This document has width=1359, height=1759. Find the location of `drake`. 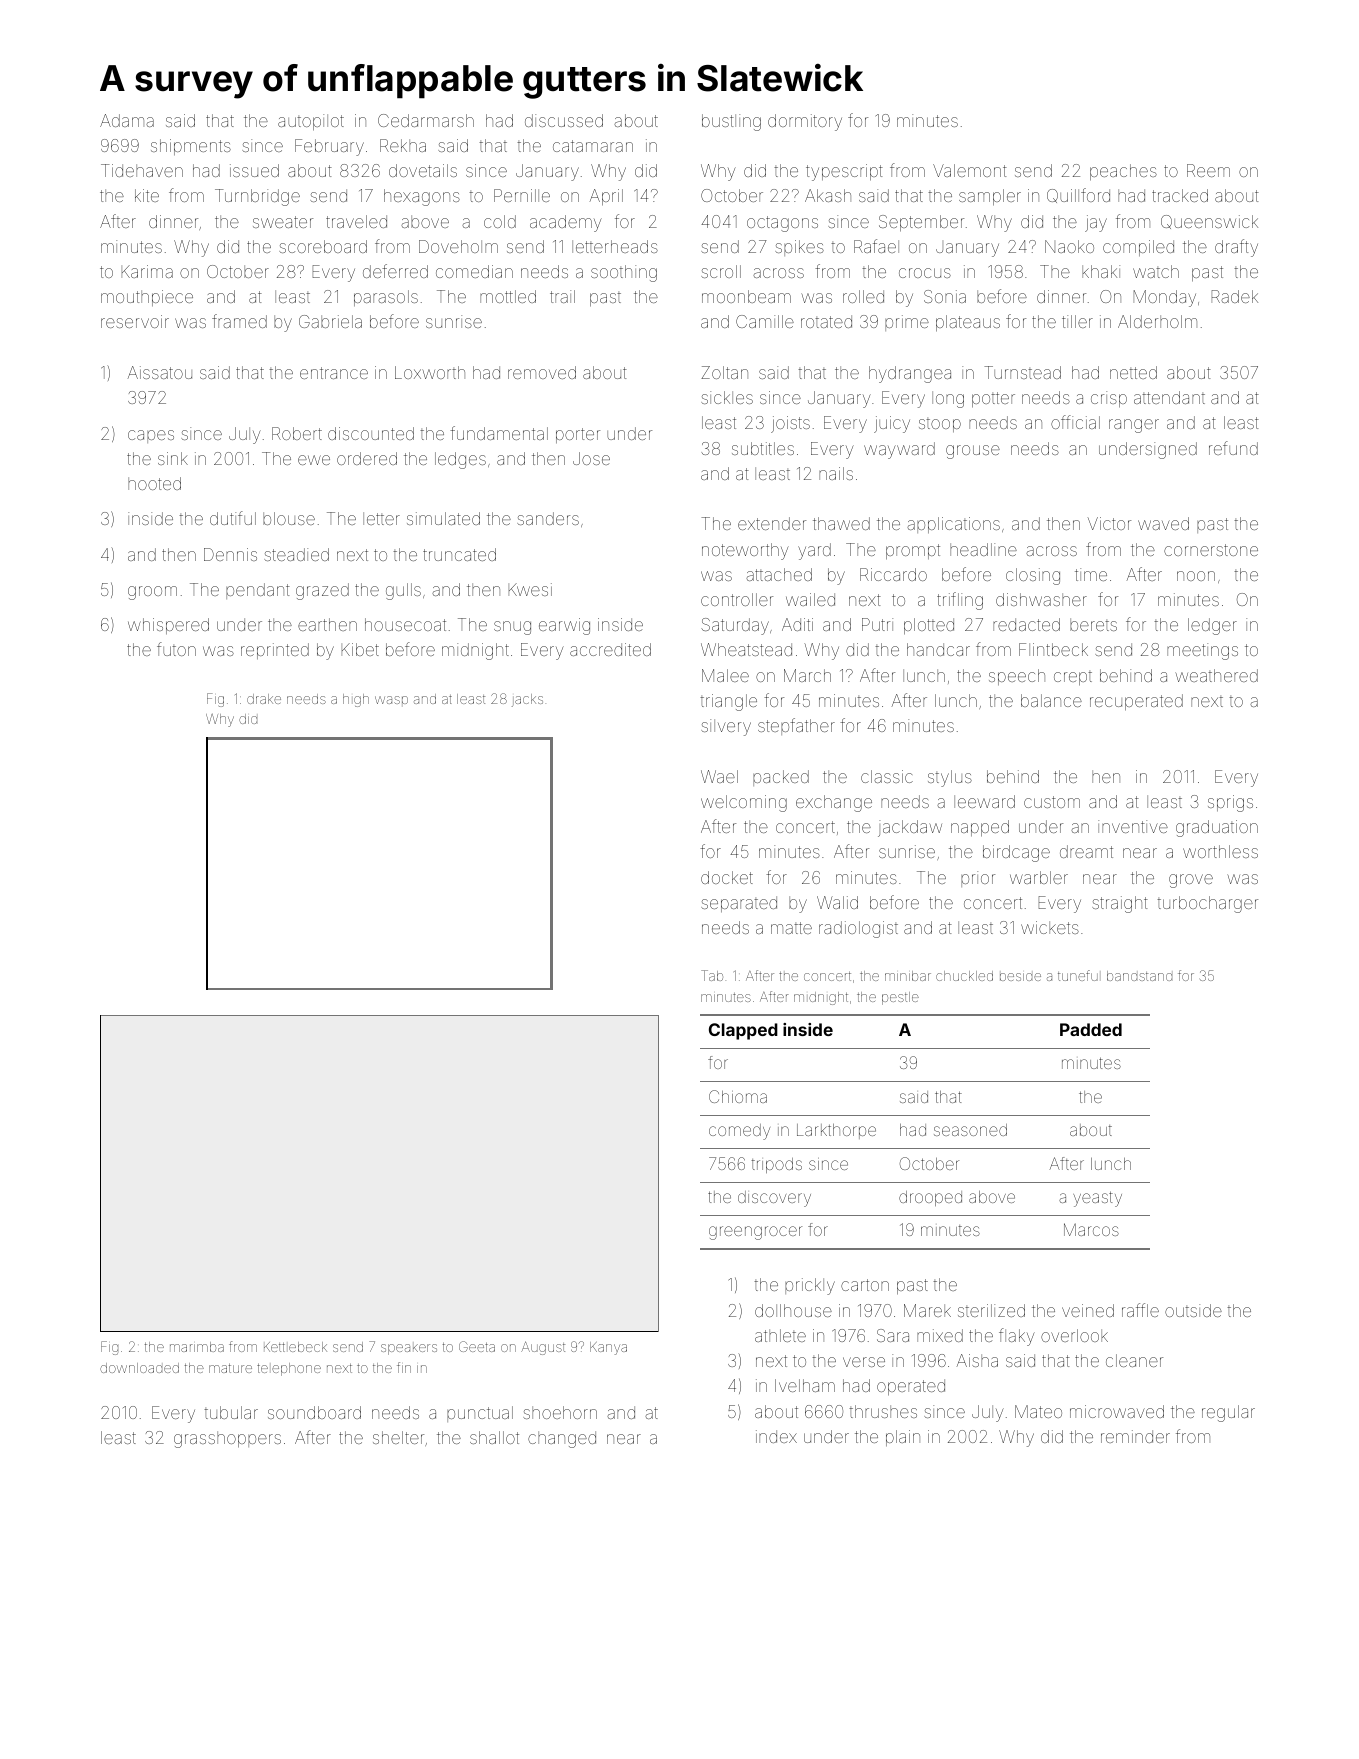

drake is located at coordinates (264, 699).
